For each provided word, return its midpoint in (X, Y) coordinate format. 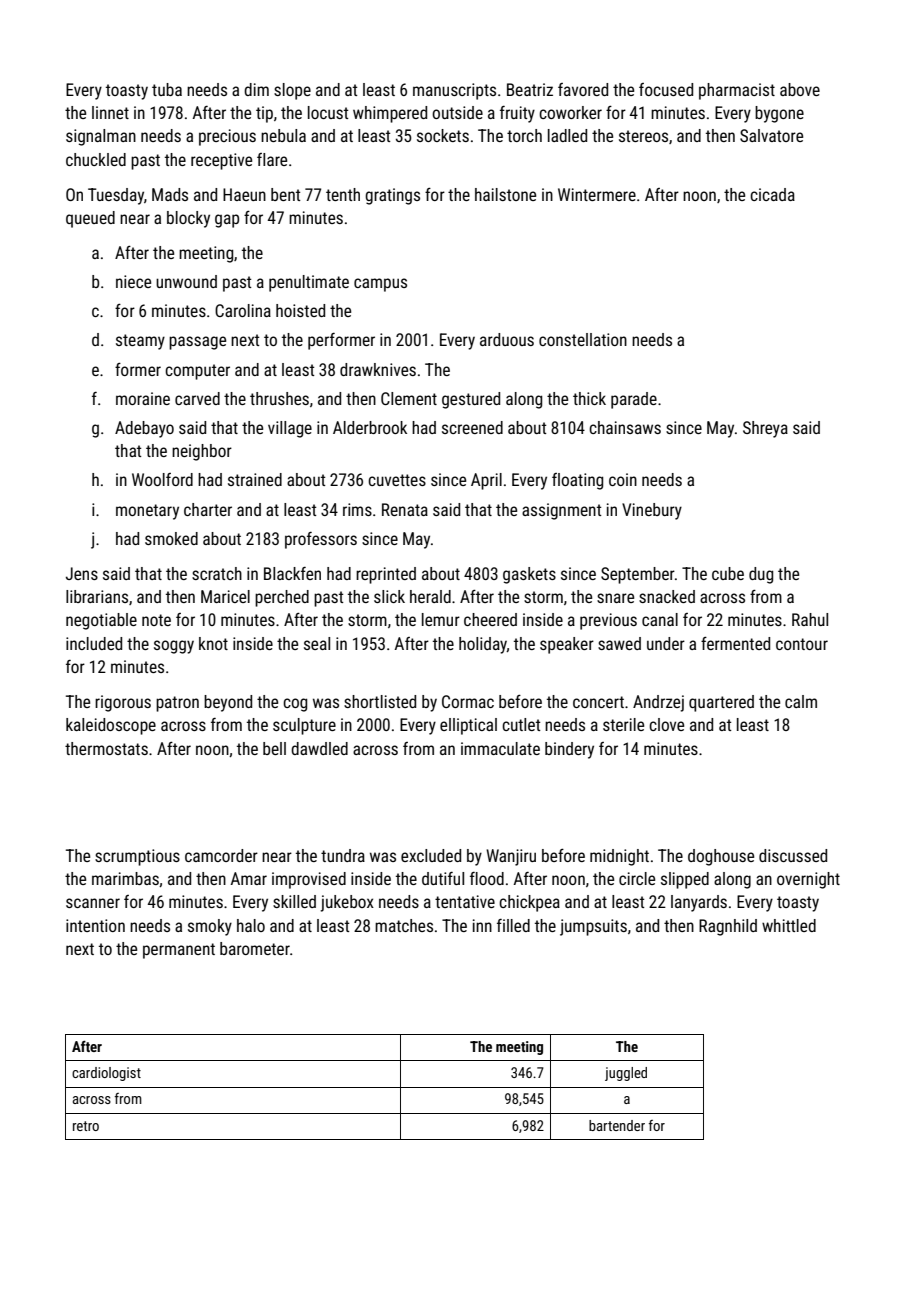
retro (86, 1126)
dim (256, 89)
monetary (147, 512)
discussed (793, 855)
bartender (617, 1125)
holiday (483, 645)
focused (666, 89)
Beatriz (530, 89)
